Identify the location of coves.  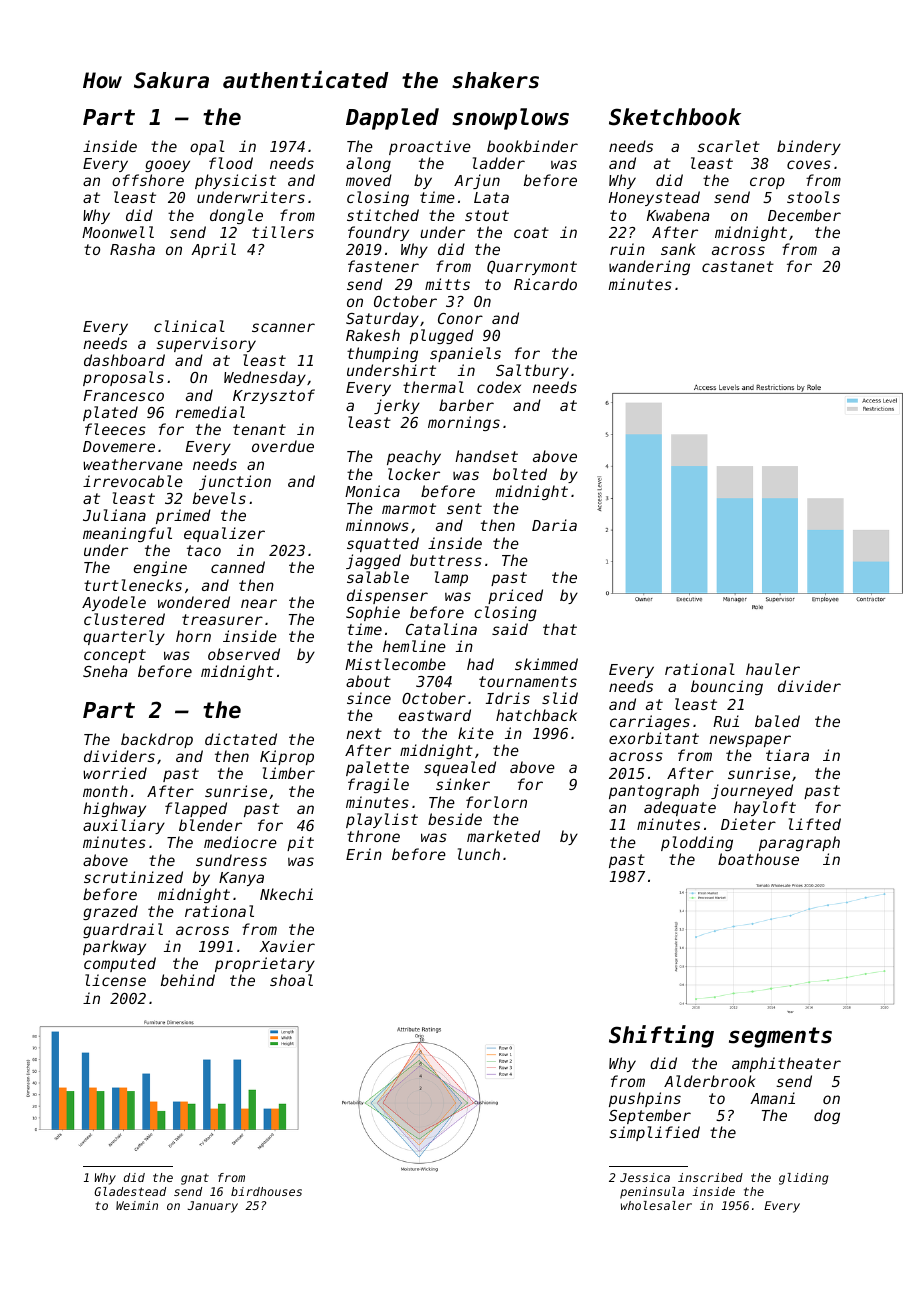
(809, 164).
